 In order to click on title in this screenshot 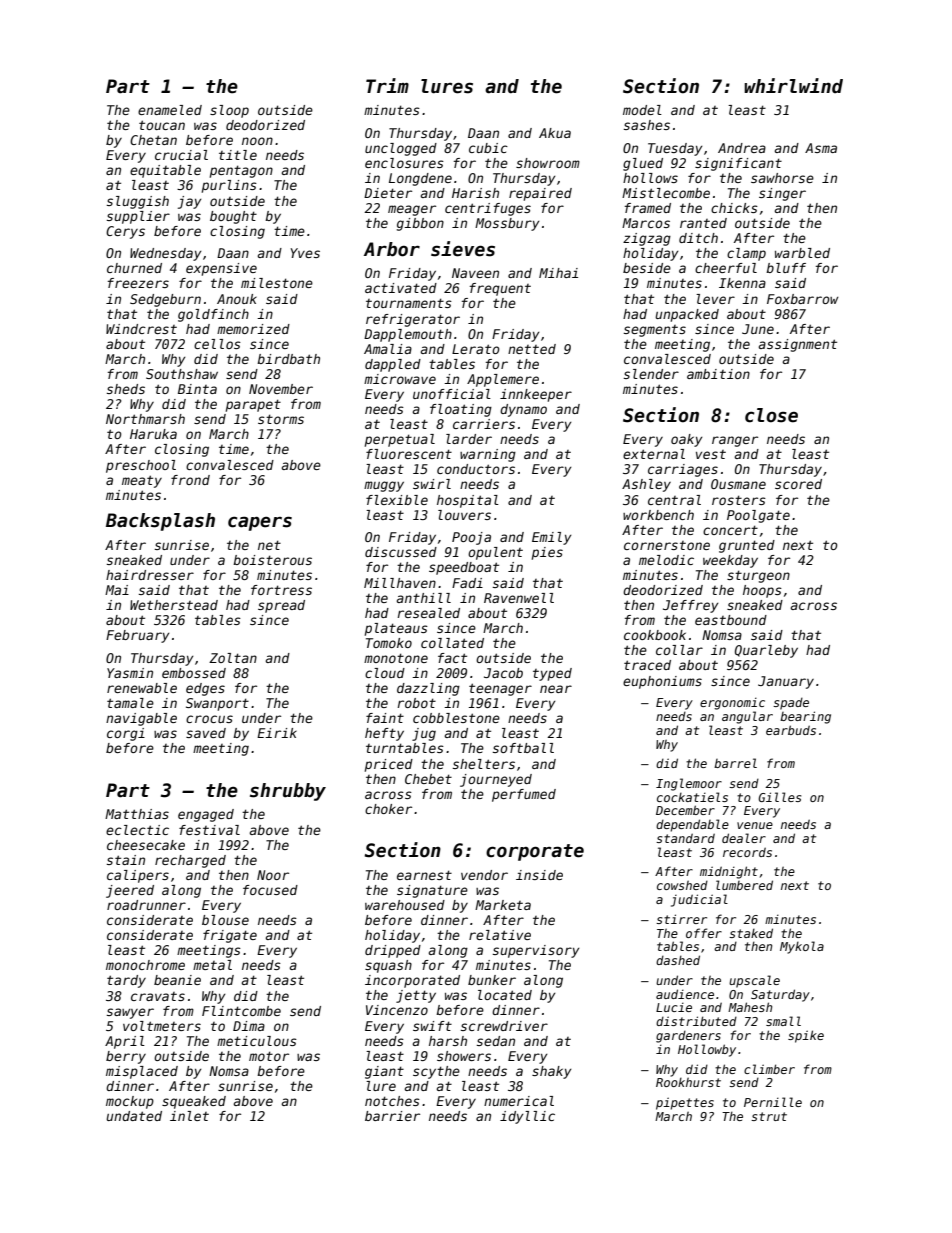, I will do `click(238, 155)`.
